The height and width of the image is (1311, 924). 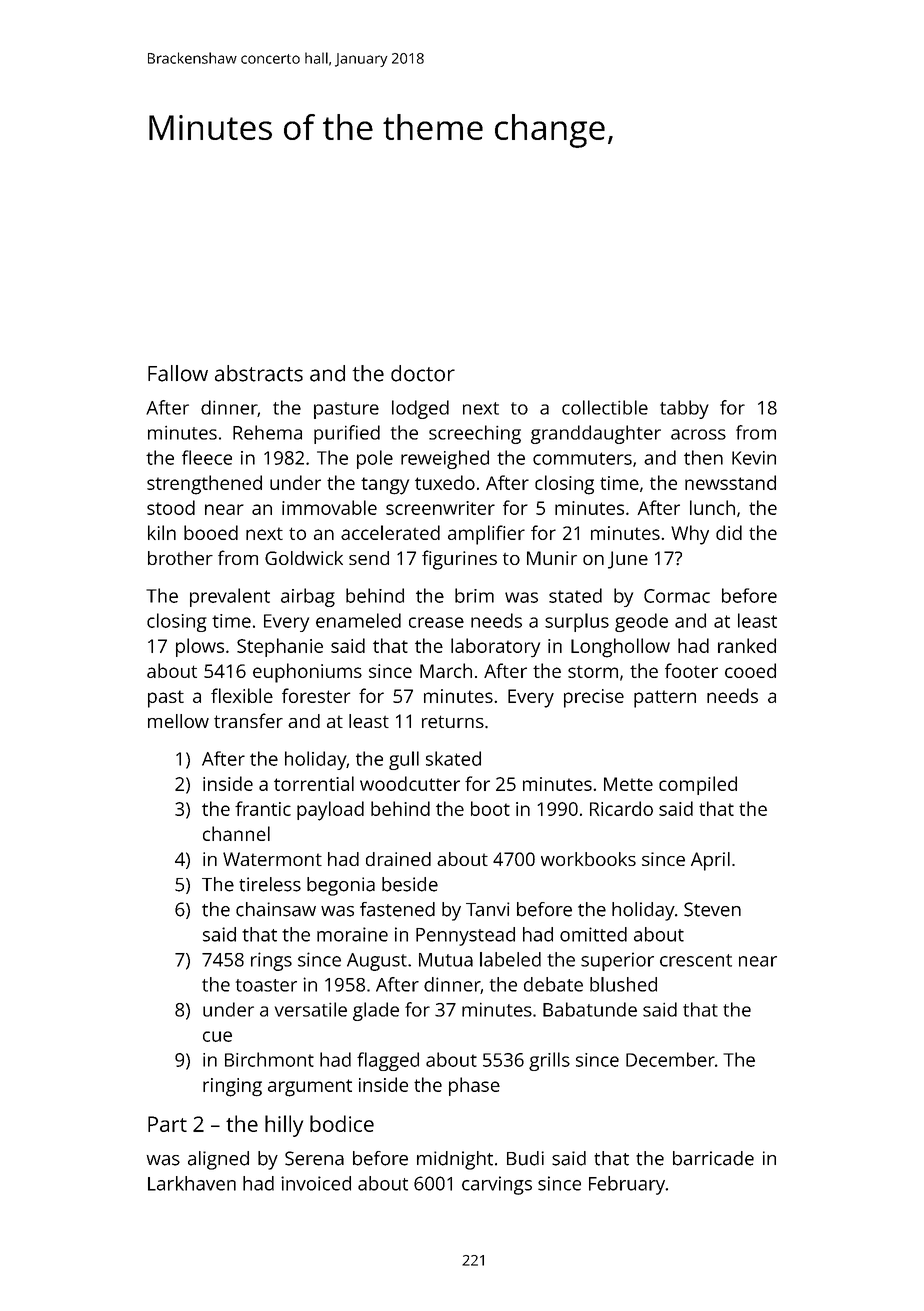 I want to click on booed, so click(x=211, y=532).
